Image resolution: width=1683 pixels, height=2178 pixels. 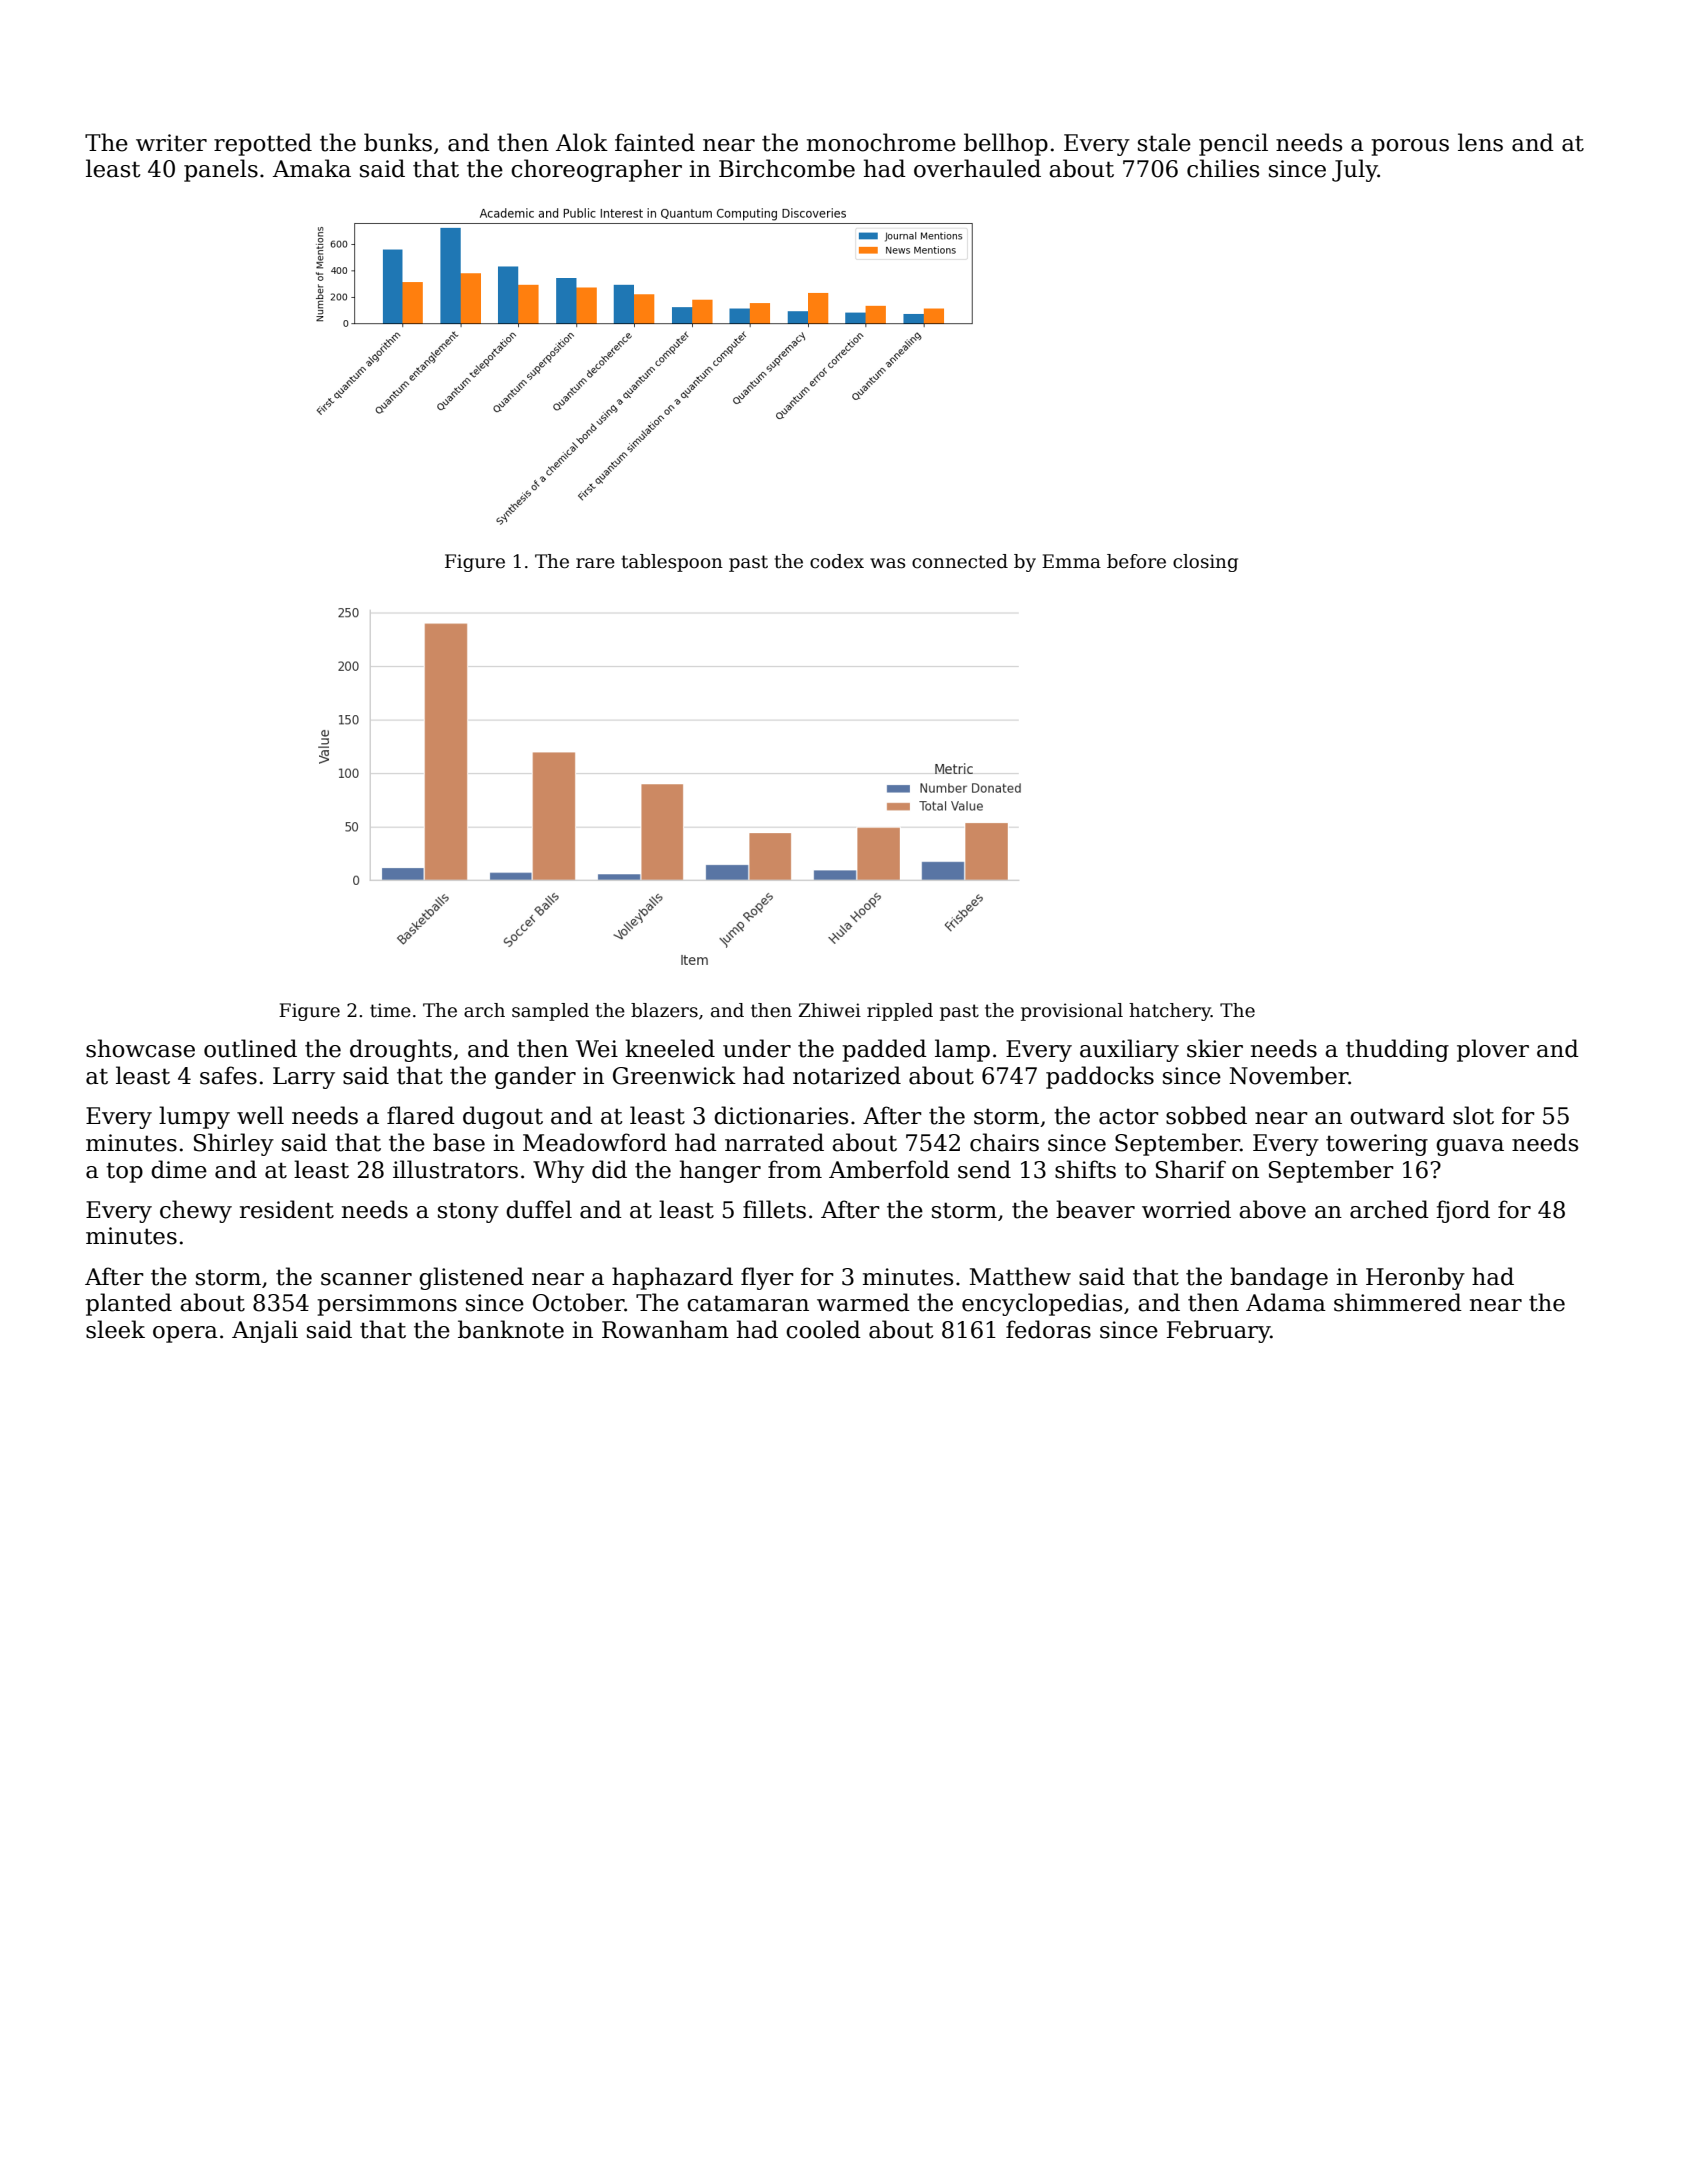 What do you see at coordinates (887, 563) in the screenshot?
I see `was` at bounding box center [887, 563].
